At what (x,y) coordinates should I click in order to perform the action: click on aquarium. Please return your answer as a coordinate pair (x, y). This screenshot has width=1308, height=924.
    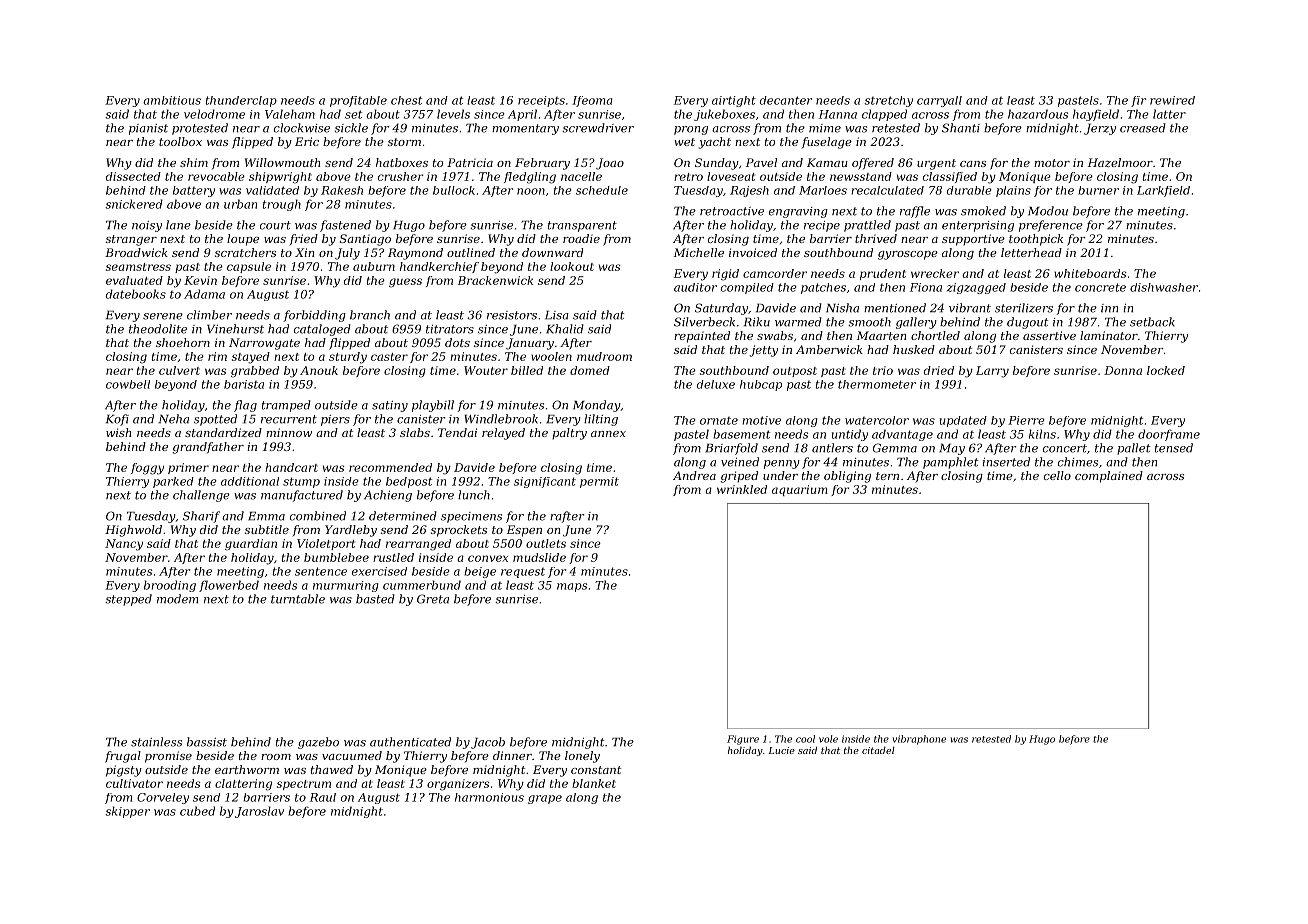
    Looking at the image, I should click on (800, 490).
